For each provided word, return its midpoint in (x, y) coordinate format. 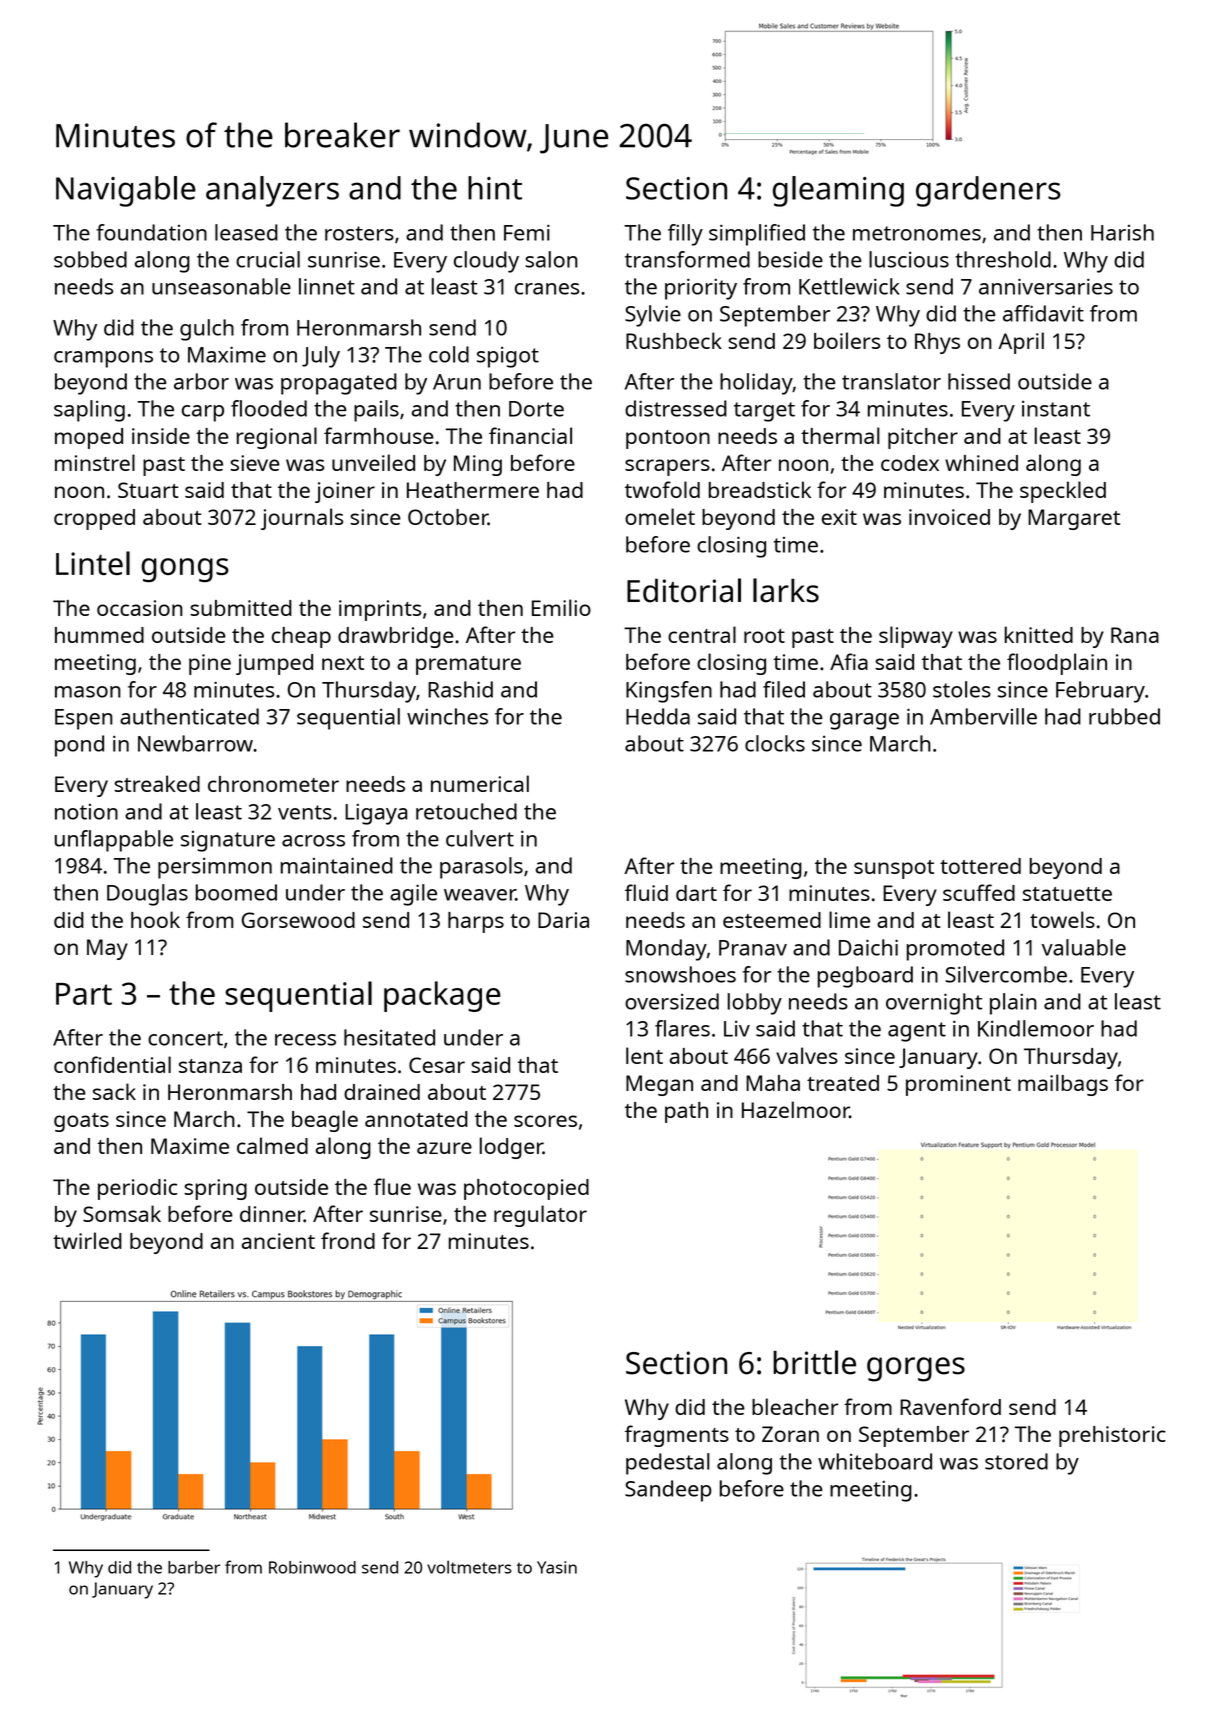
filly (685, 235)
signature (228, 841)
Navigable (126, 191)
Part (84, 994)
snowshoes (680, 974)
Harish (1122, 232)
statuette (1067, 894)
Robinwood (312, 1567)
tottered (980, 866)
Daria (563, 920)
